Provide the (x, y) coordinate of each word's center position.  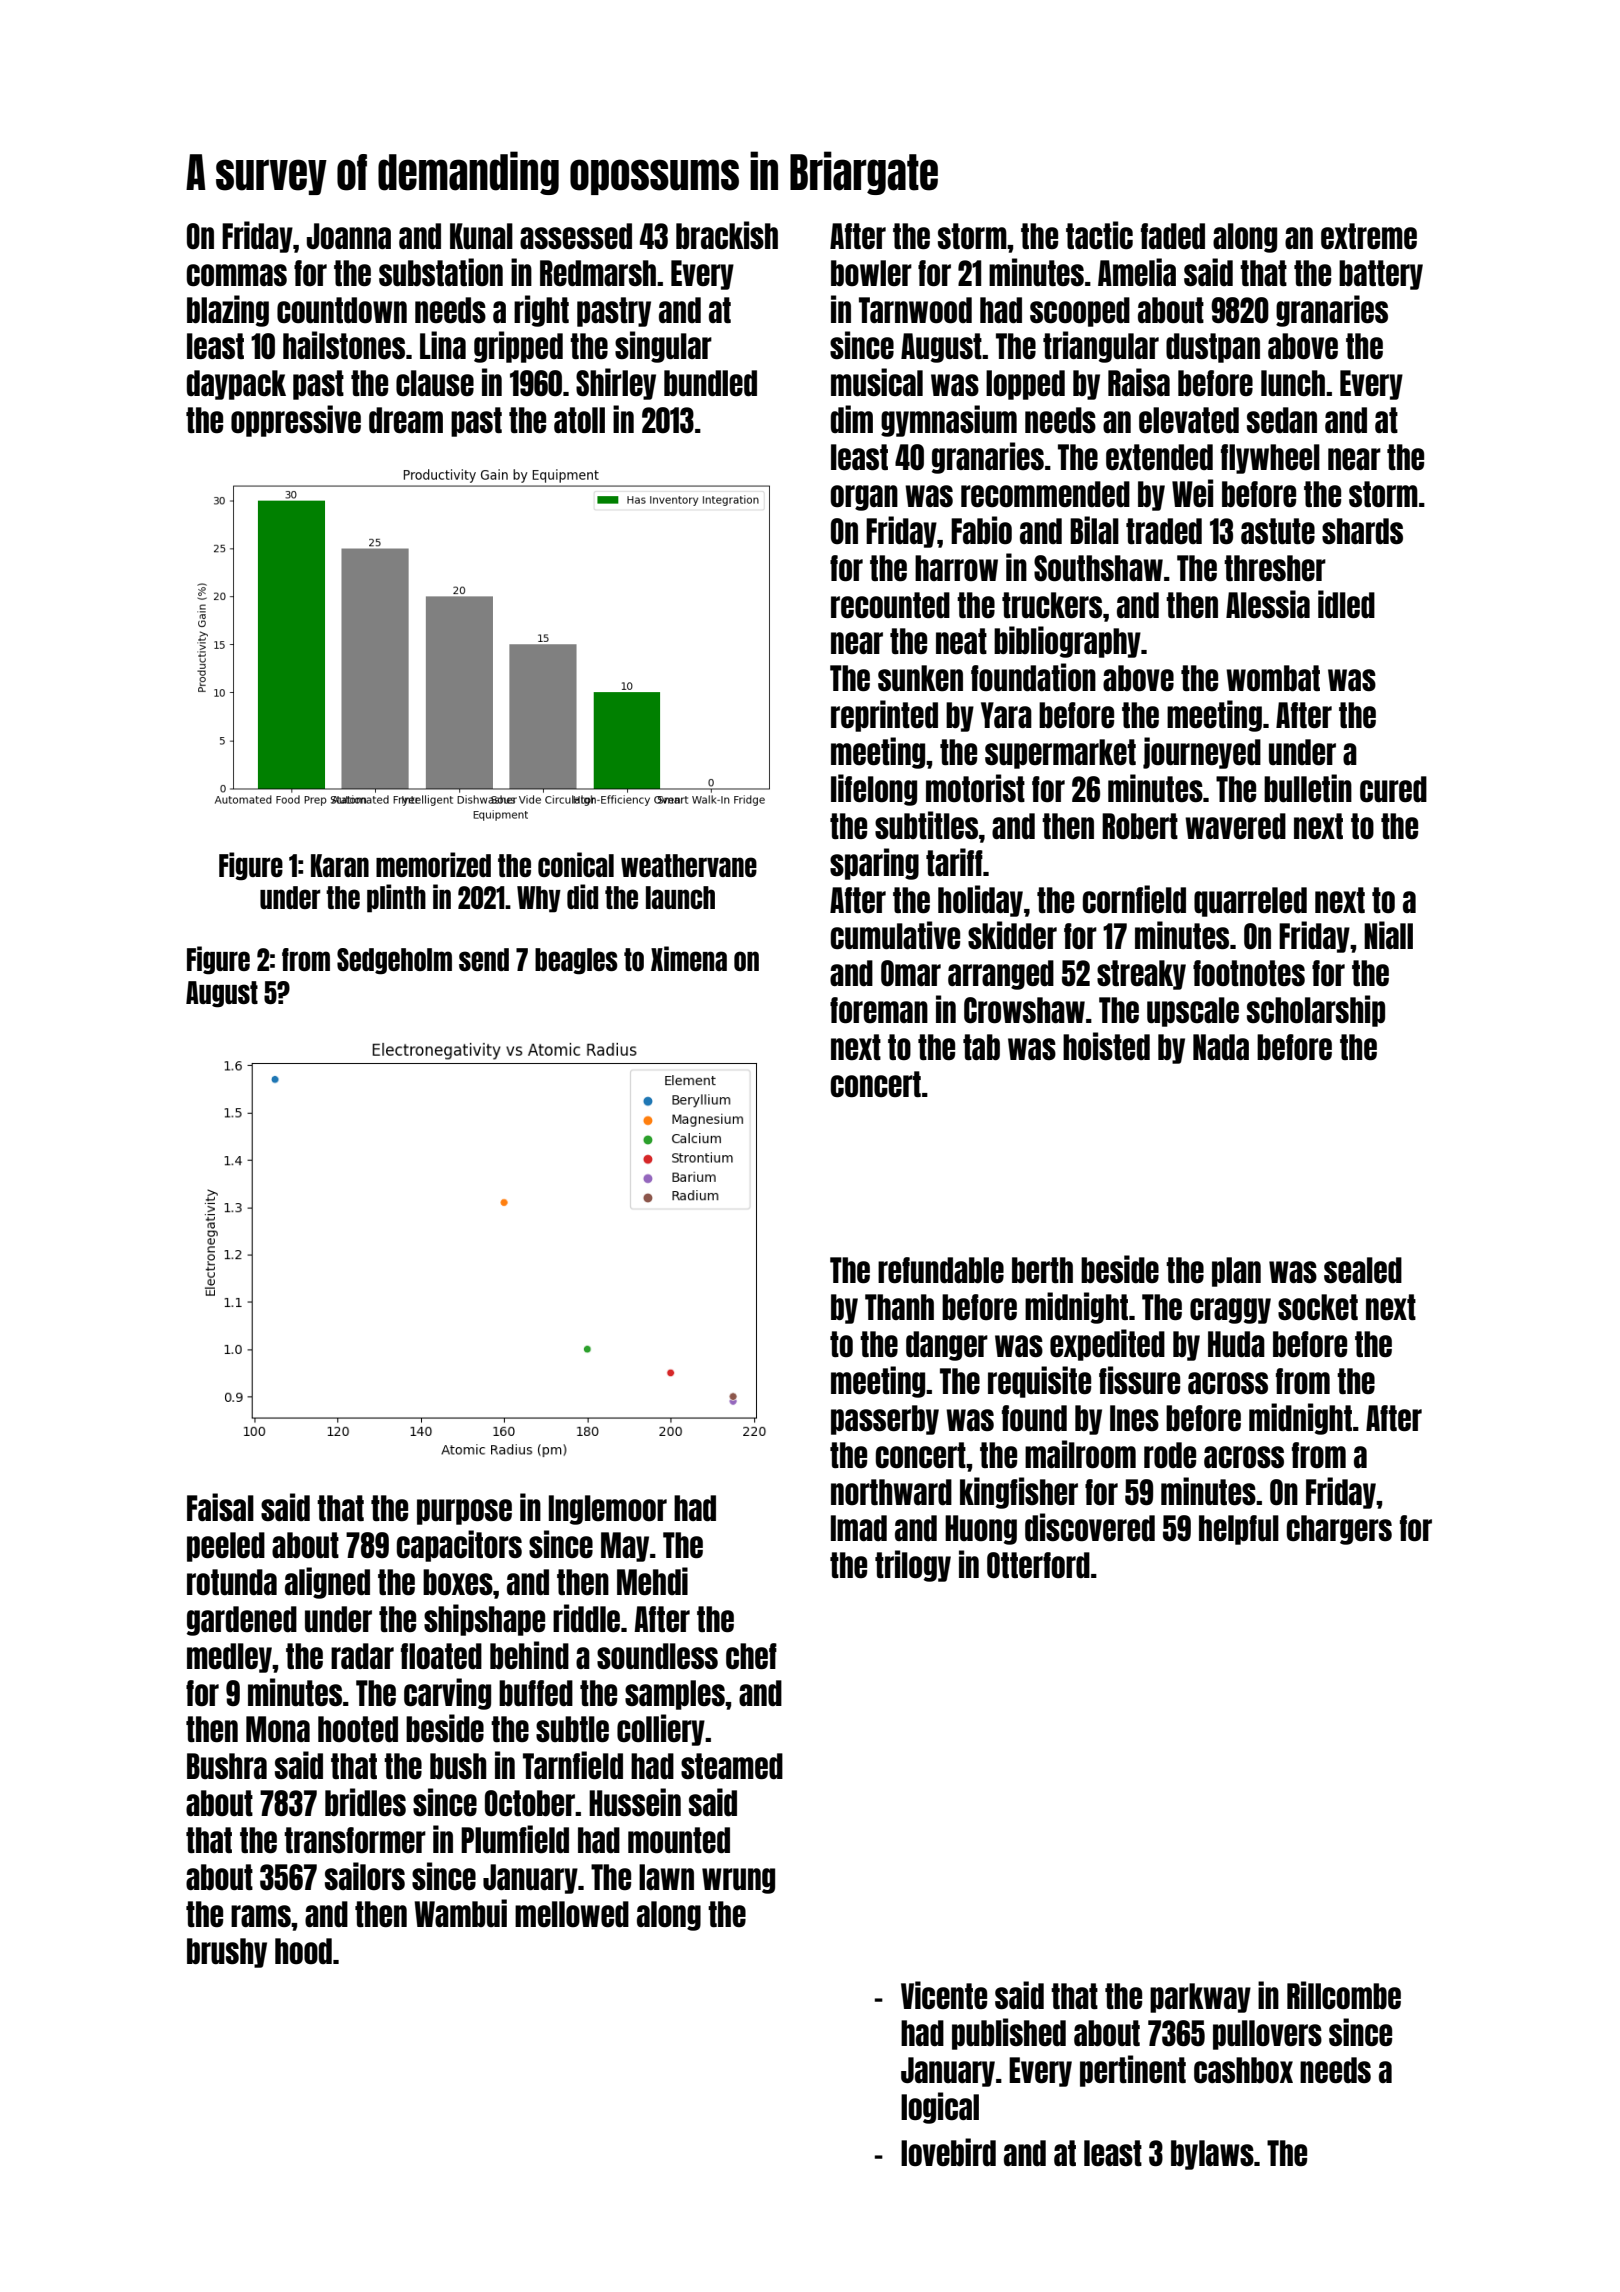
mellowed (572, 1914)
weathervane (689, 865)
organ (864, 498)
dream (406, 420)
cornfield (1134, 899)
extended (1159, 457)
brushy (227, 1953)
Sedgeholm (394, 961)
